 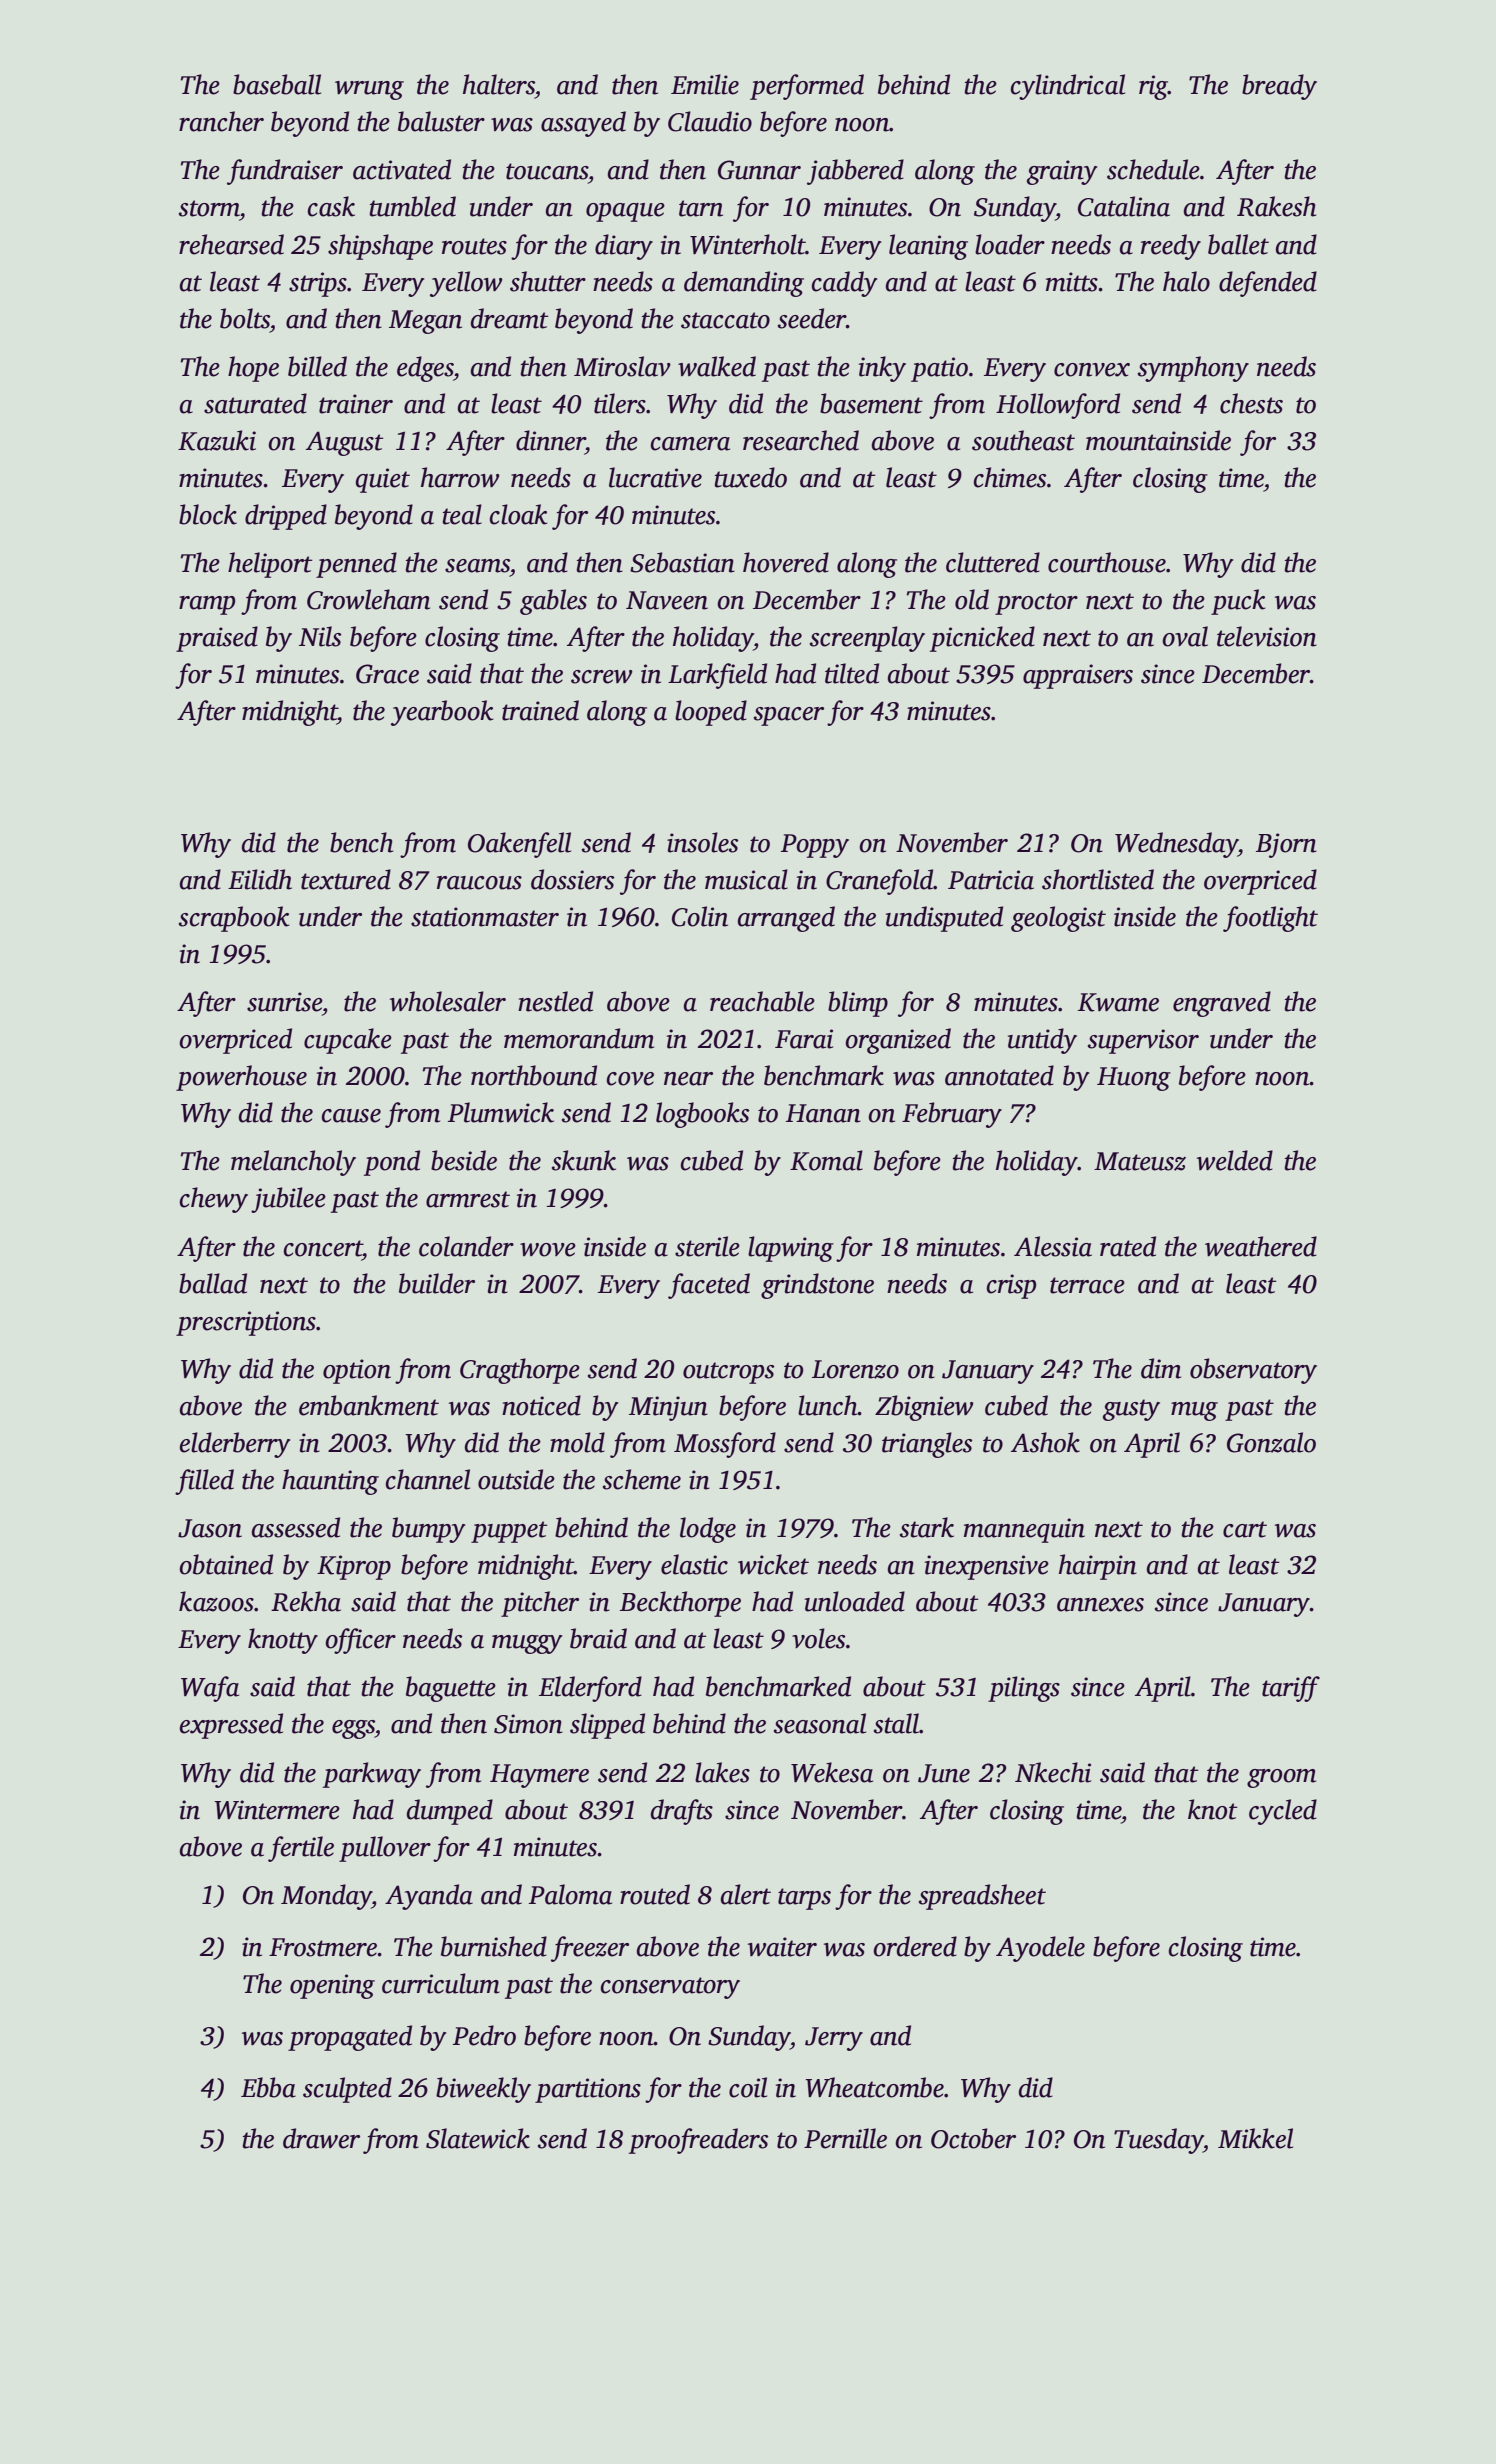 I want to click on drawer, so click(x=321, y=2138).
